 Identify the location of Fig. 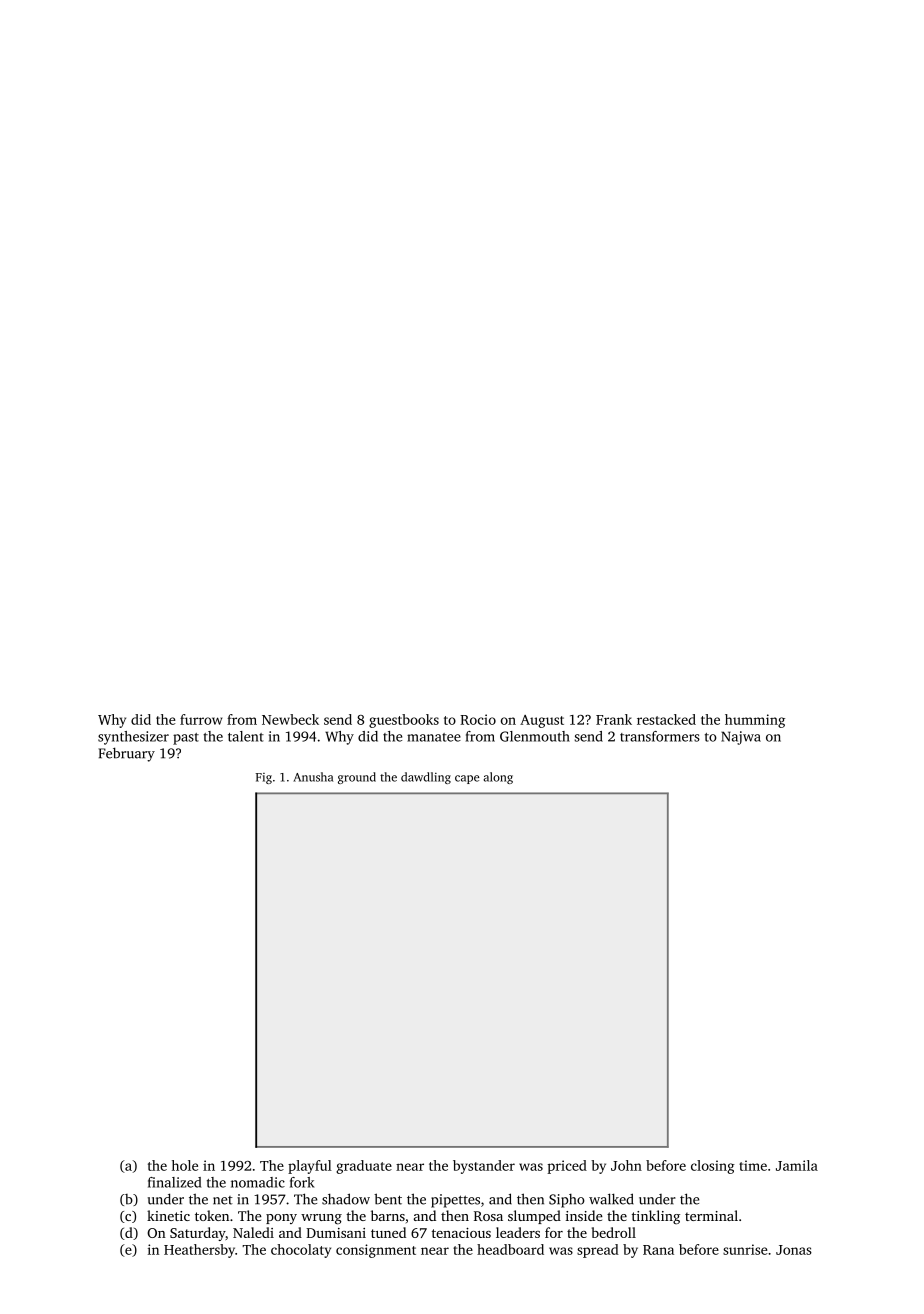
(264, 778).
